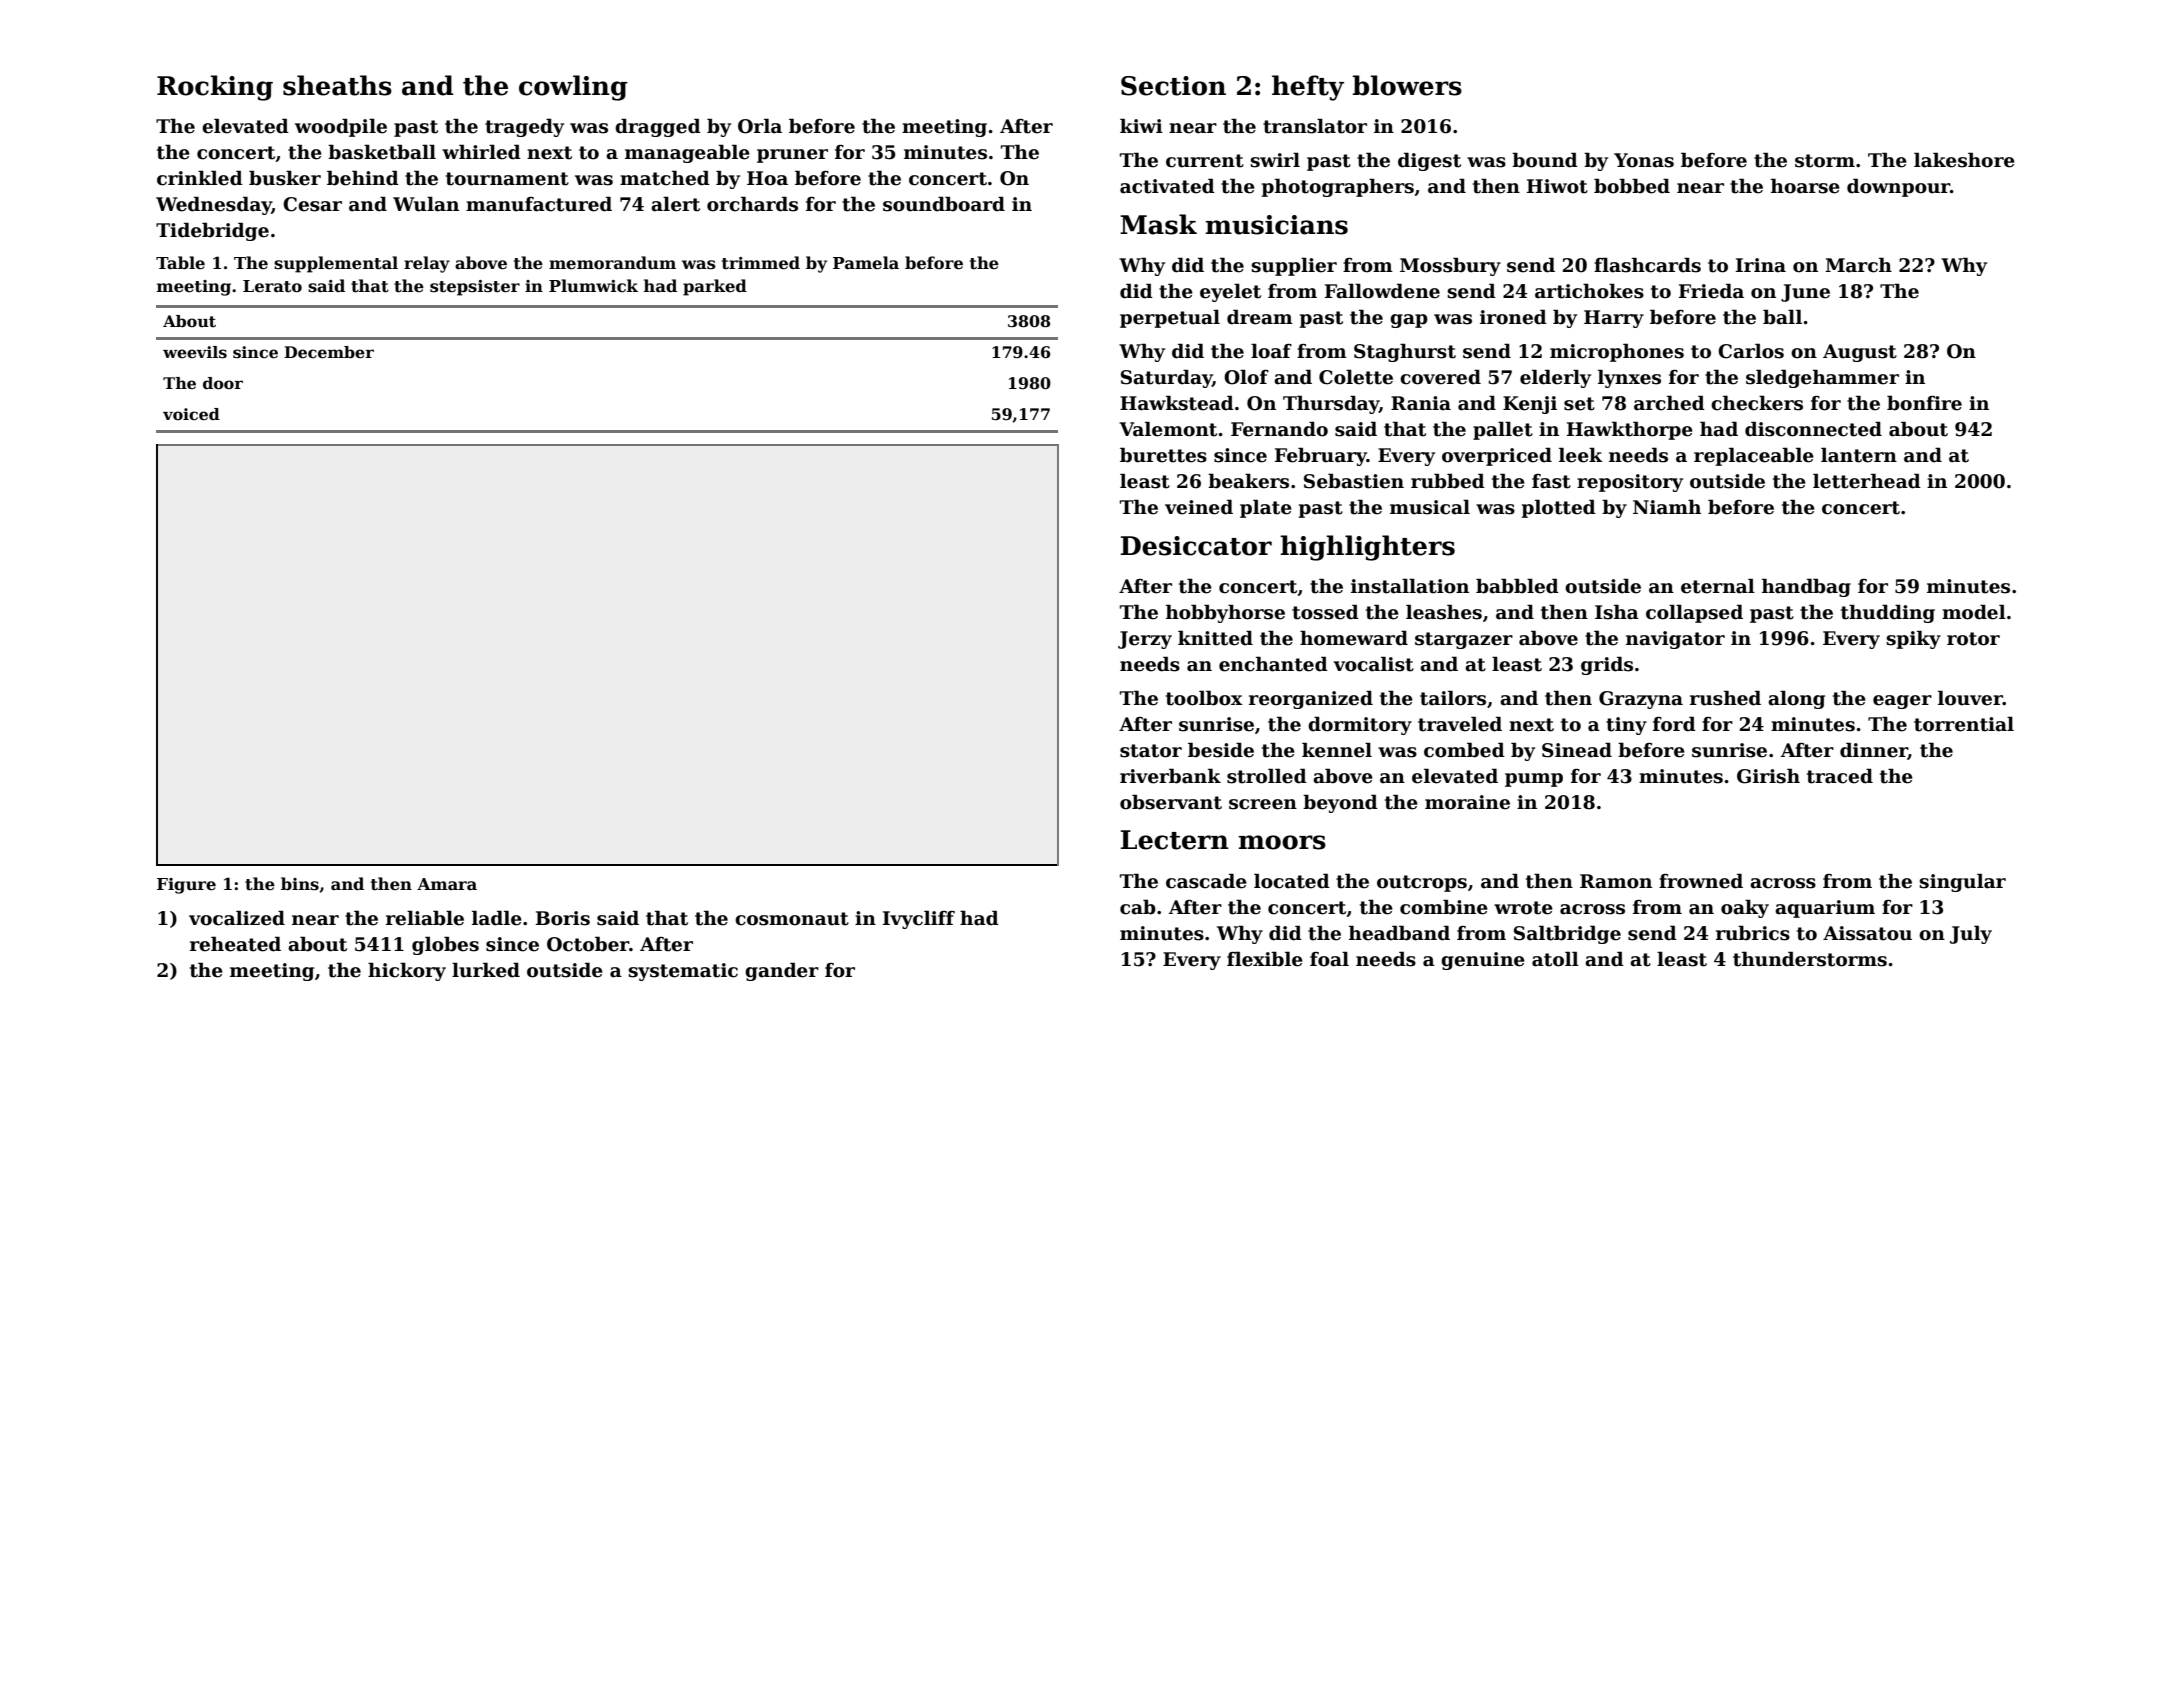 This document has width=2178, height=1683. I want to click on Saturday, so click(1166, 378).
